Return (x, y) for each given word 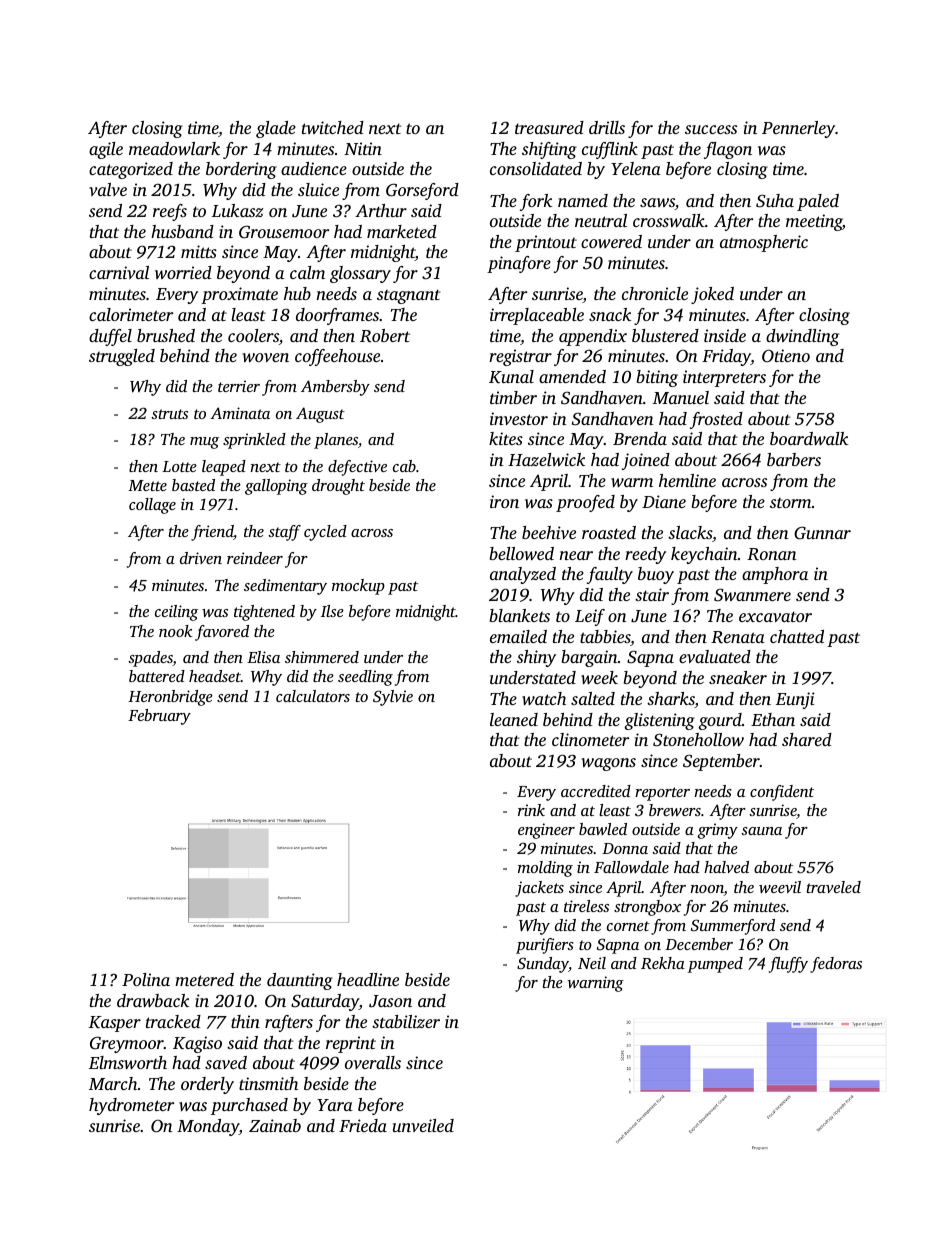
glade (276, 129)
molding (545, 869)
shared (807, 739)
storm (790, 503)
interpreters (724, 378)
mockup (358, 587)
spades (150, 659)
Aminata (240, 413)
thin (245, 1021)
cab (404, 466)
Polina (146, 979)
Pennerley (799, 129)
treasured (549, 127)
